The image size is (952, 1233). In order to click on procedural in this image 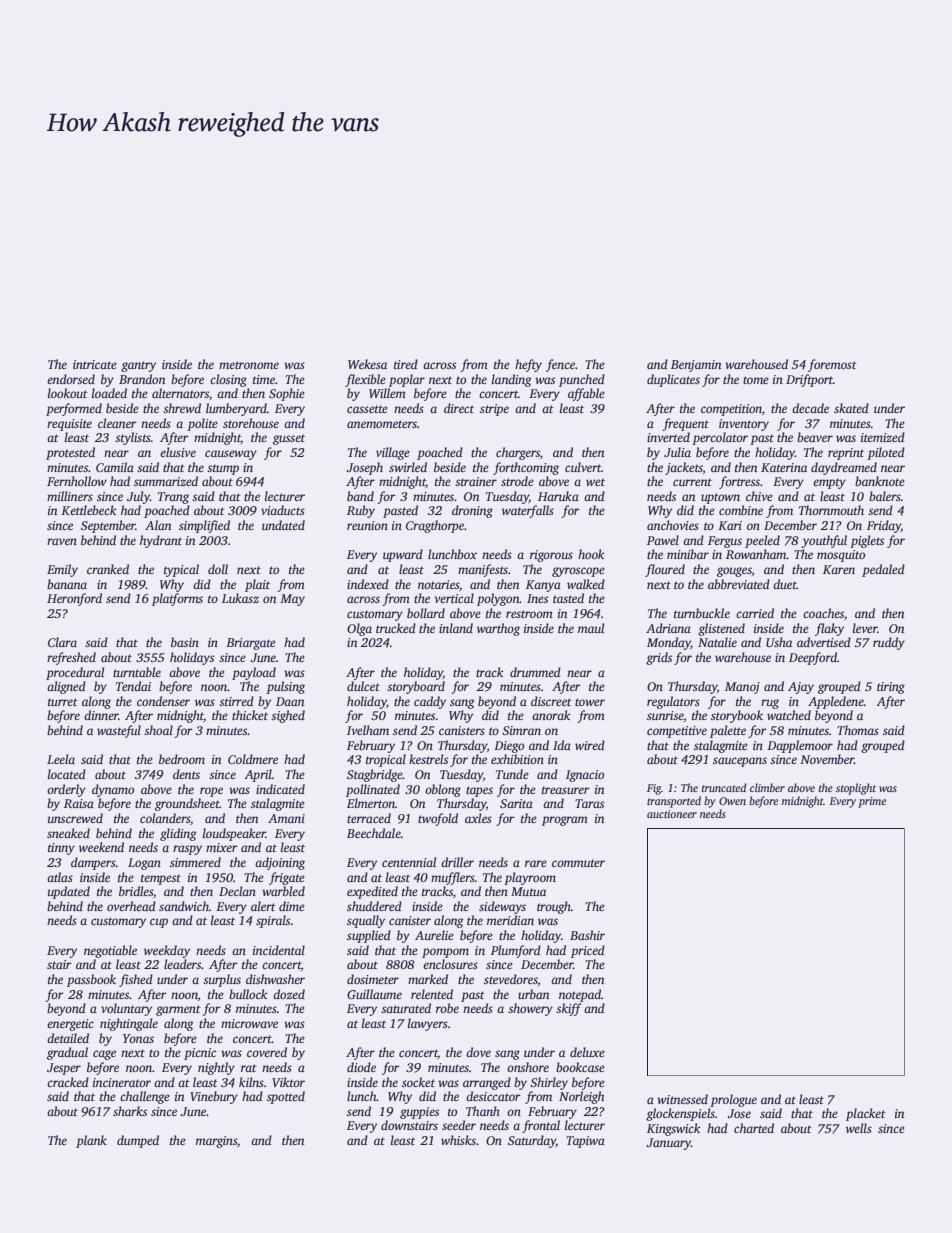, I will do `click(75, 673)`.
